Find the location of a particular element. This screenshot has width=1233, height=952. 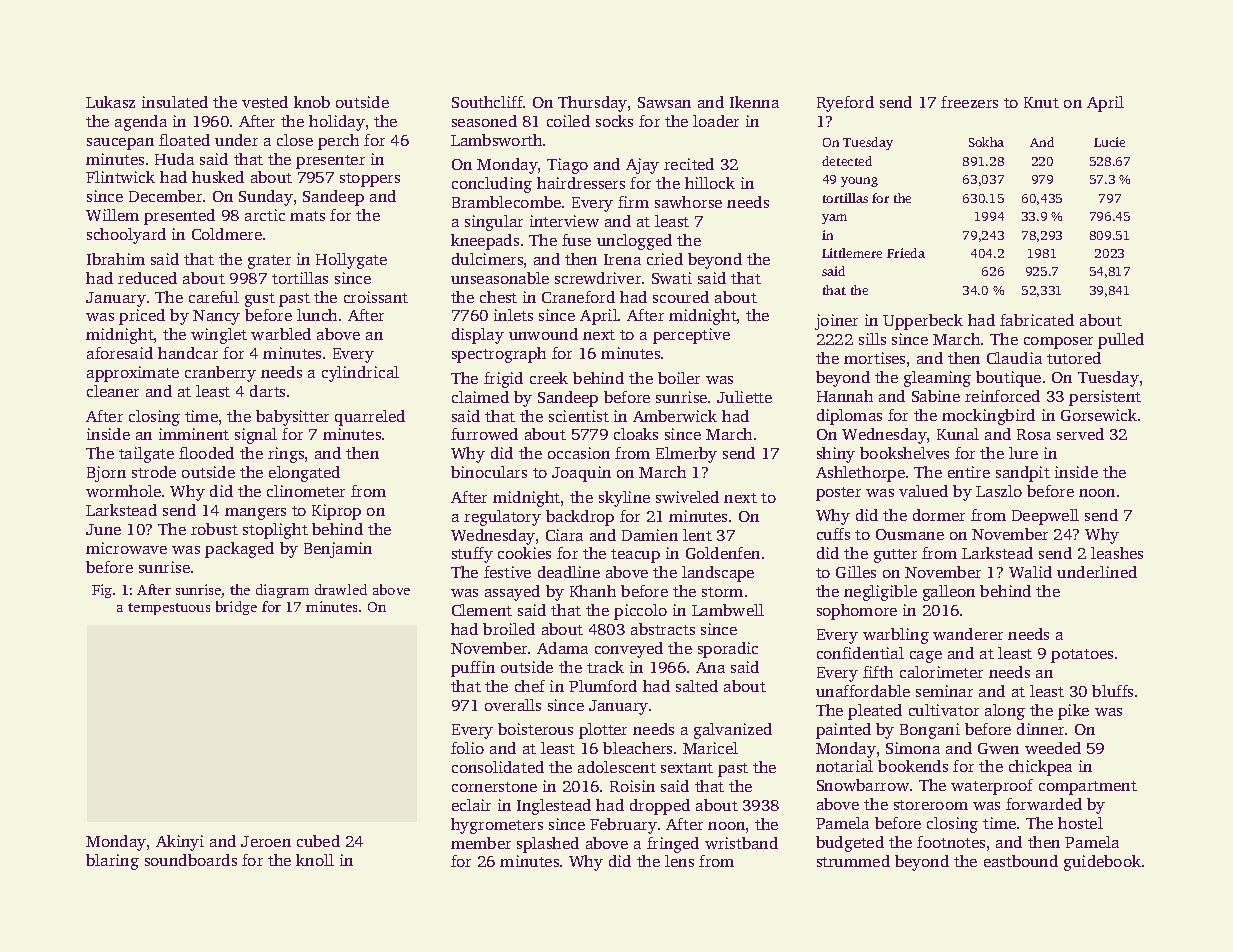

vested is located at coordinates (265, 102).
